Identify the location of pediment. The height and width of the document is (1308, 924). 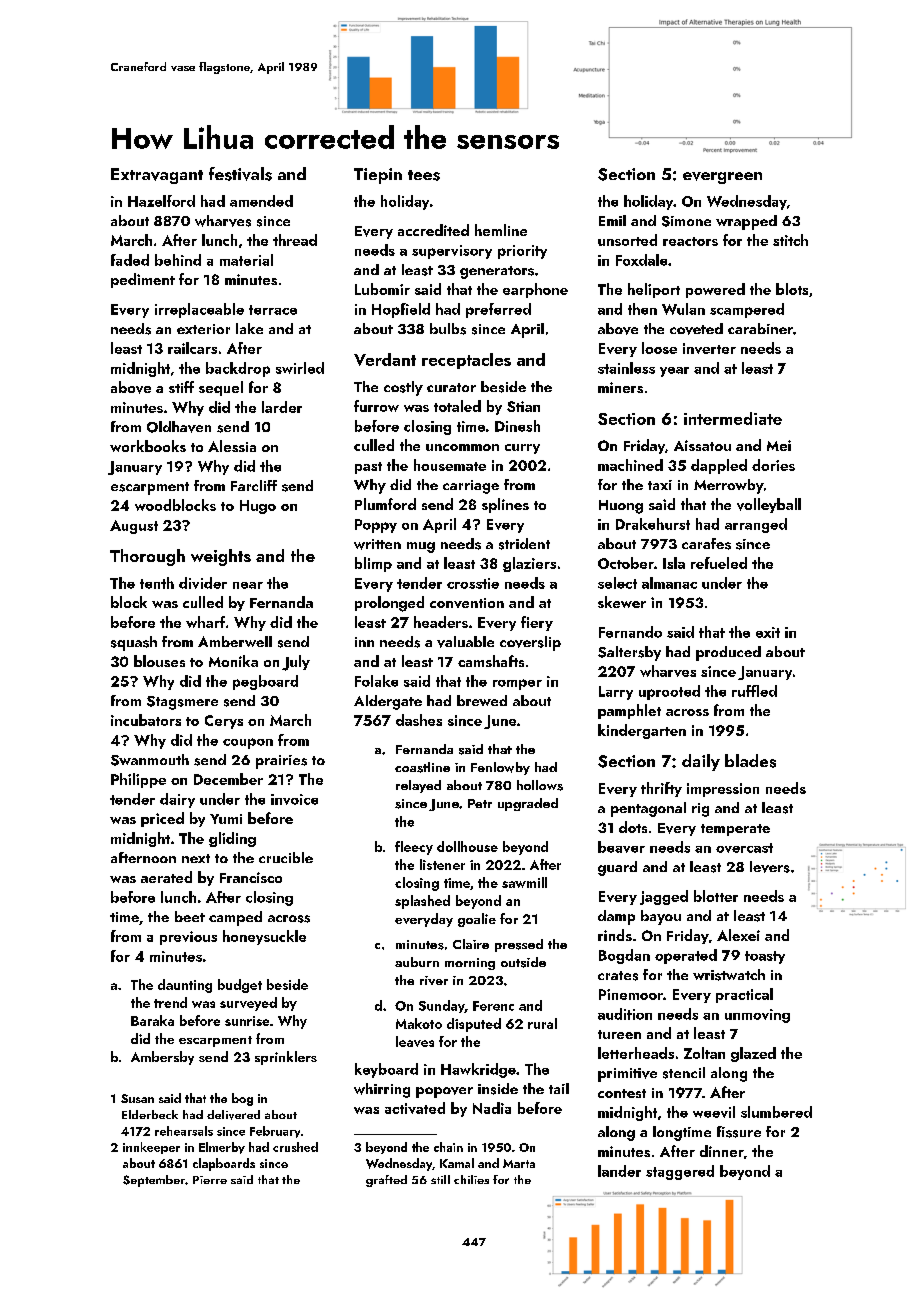
(143, 280).
